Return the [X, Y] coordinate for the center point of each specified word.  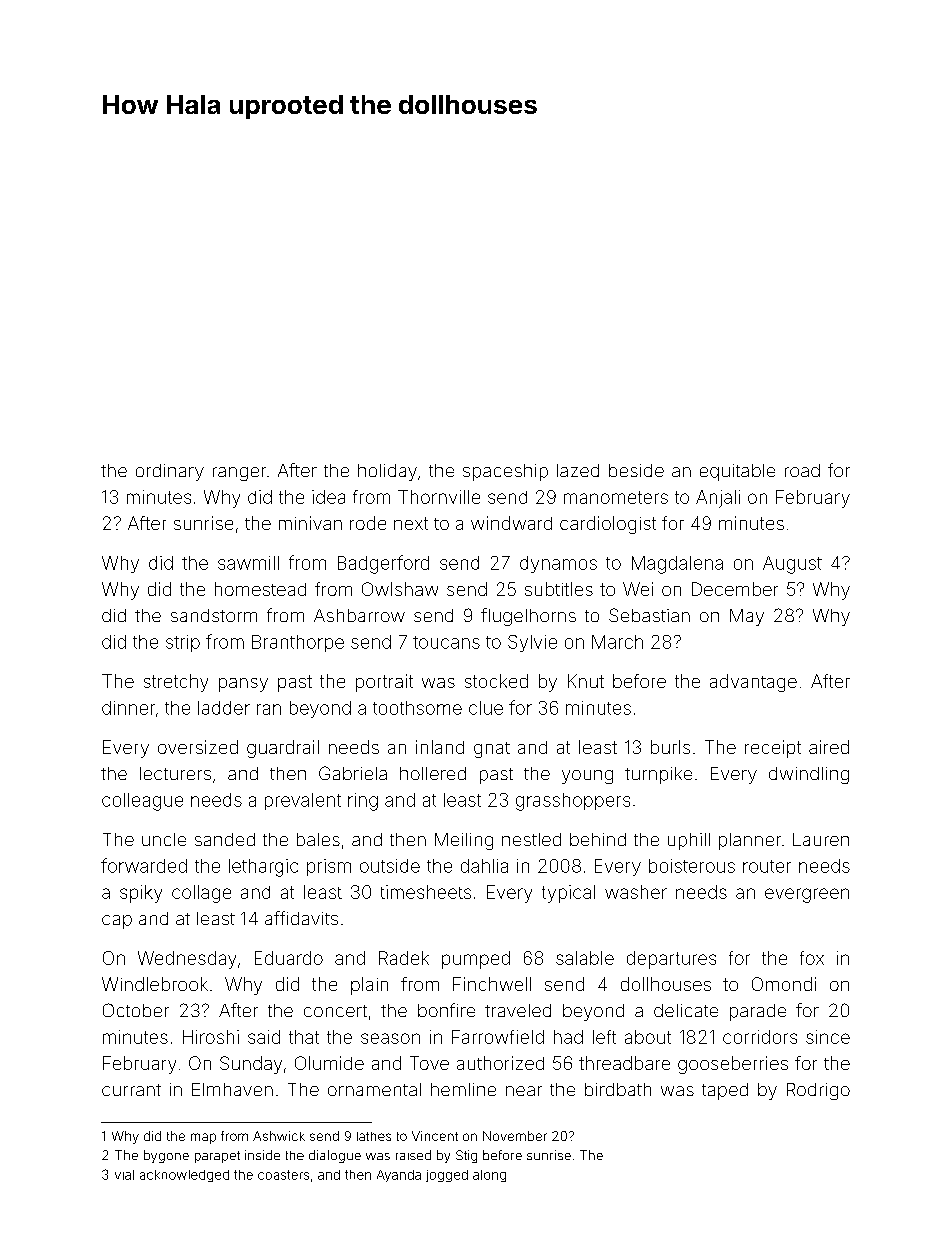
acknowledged [184, 1176]
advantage [753, 683]
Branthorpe [298, 643]
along [489, 1176]
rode [368, 523]
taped [725, 1091]
